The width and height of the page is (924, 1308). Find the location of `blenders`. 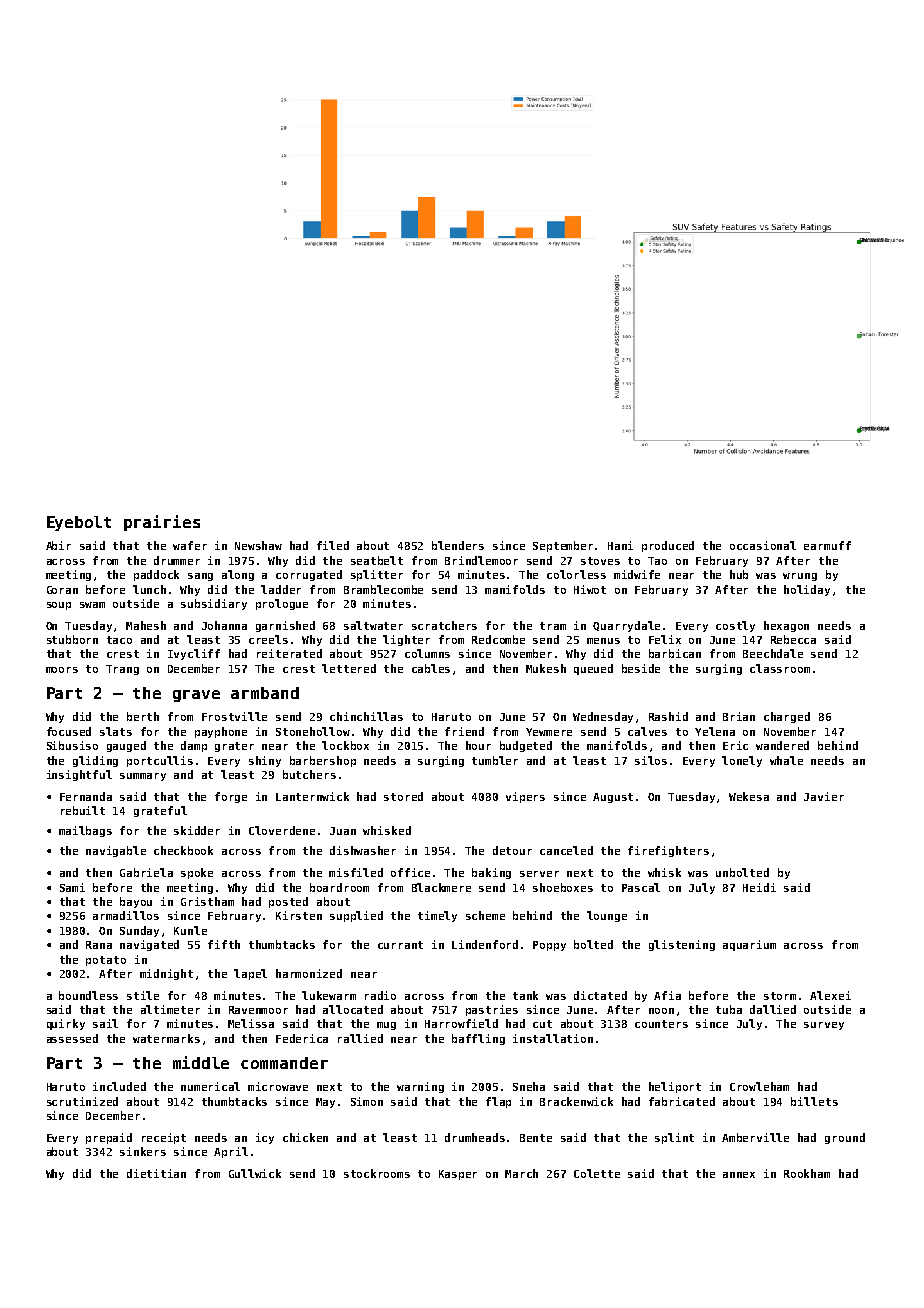

blenders is located at coordinates (458, 545).
